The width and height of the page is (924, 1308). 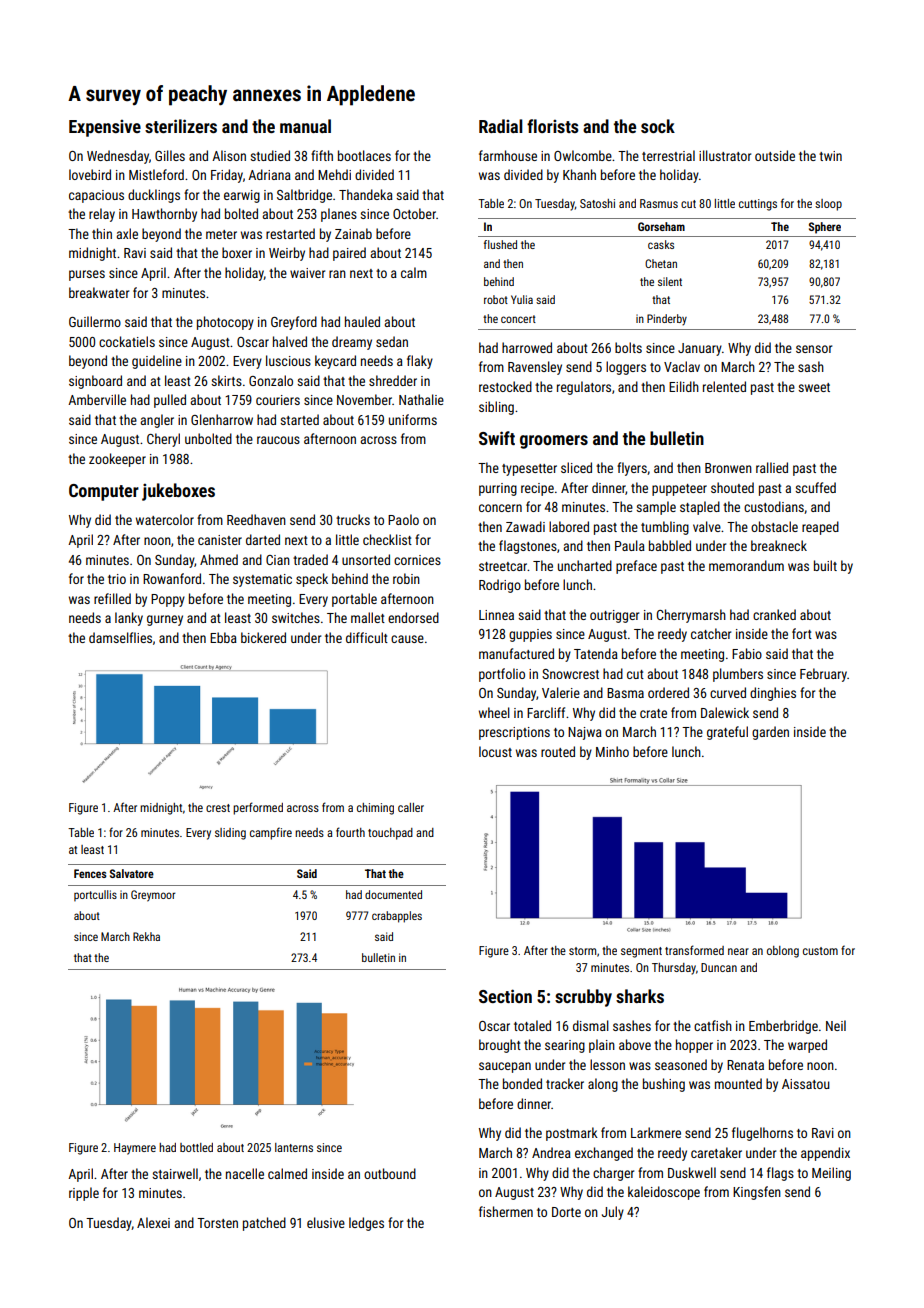 I want to click on sterilizers, so click(x=181, y=126).
